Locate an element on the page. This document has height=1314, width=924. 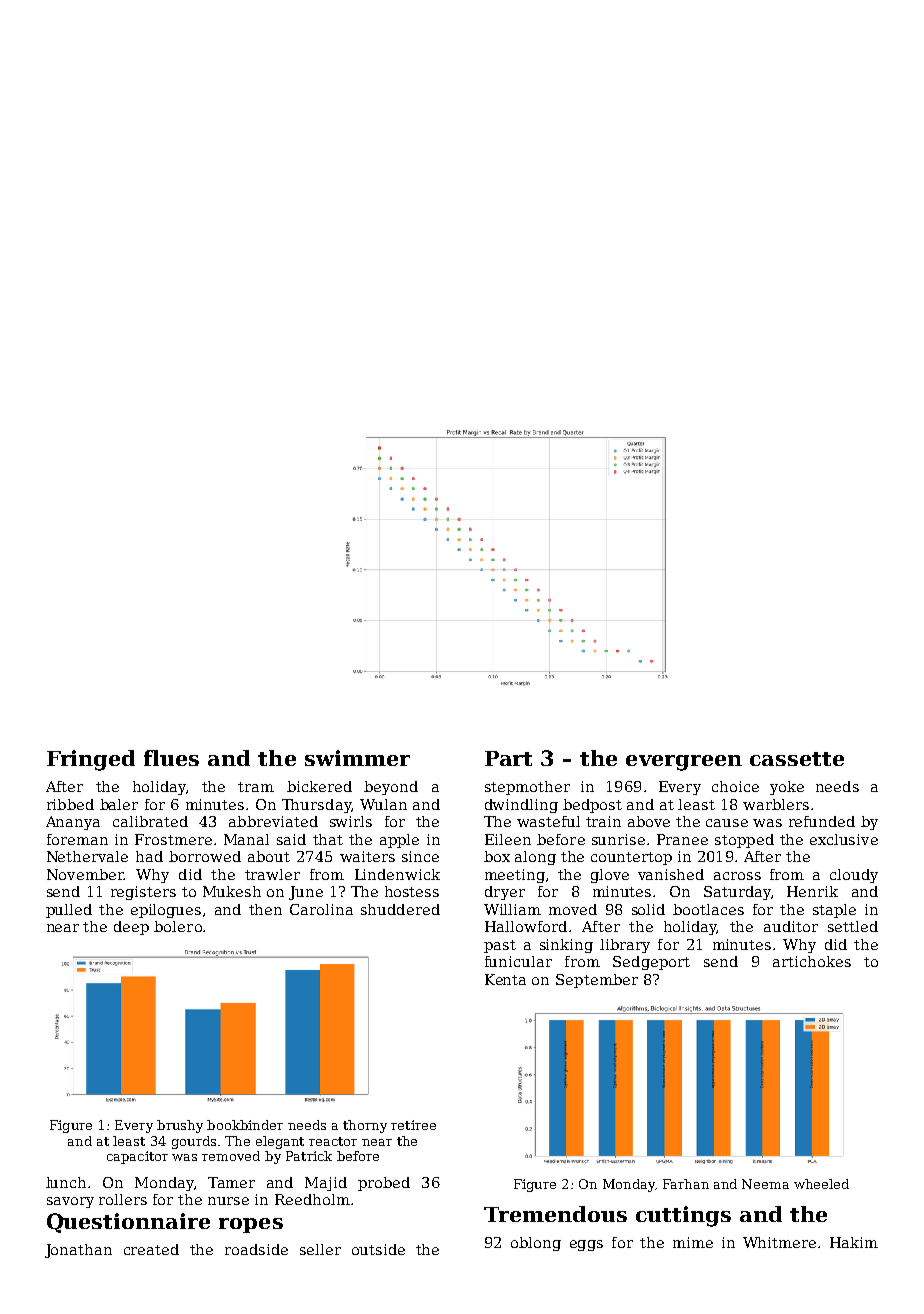
Farhan is located at coordinates (686, 1184).
